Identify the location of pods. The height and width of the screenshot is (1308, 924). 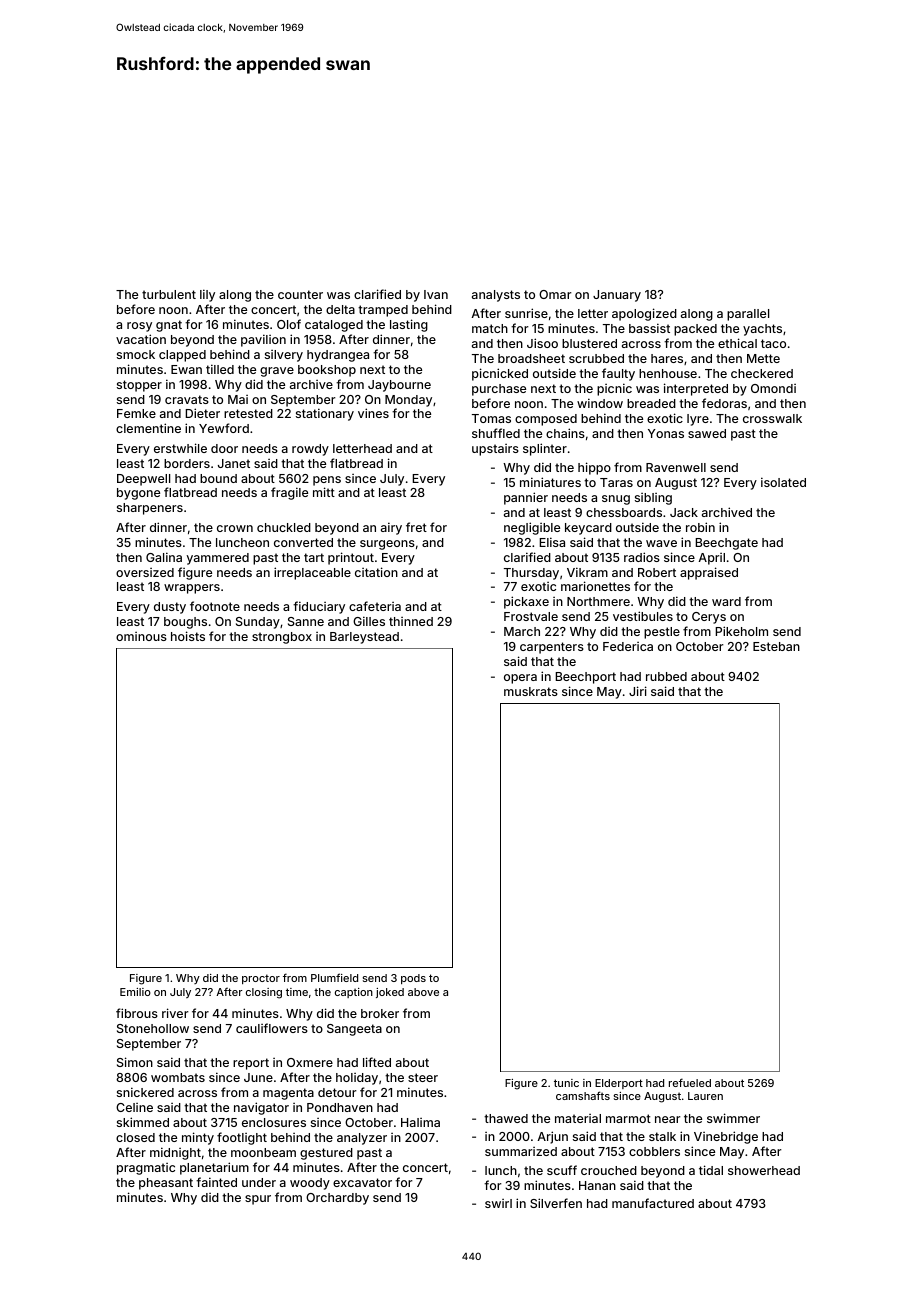
(413, 979).
